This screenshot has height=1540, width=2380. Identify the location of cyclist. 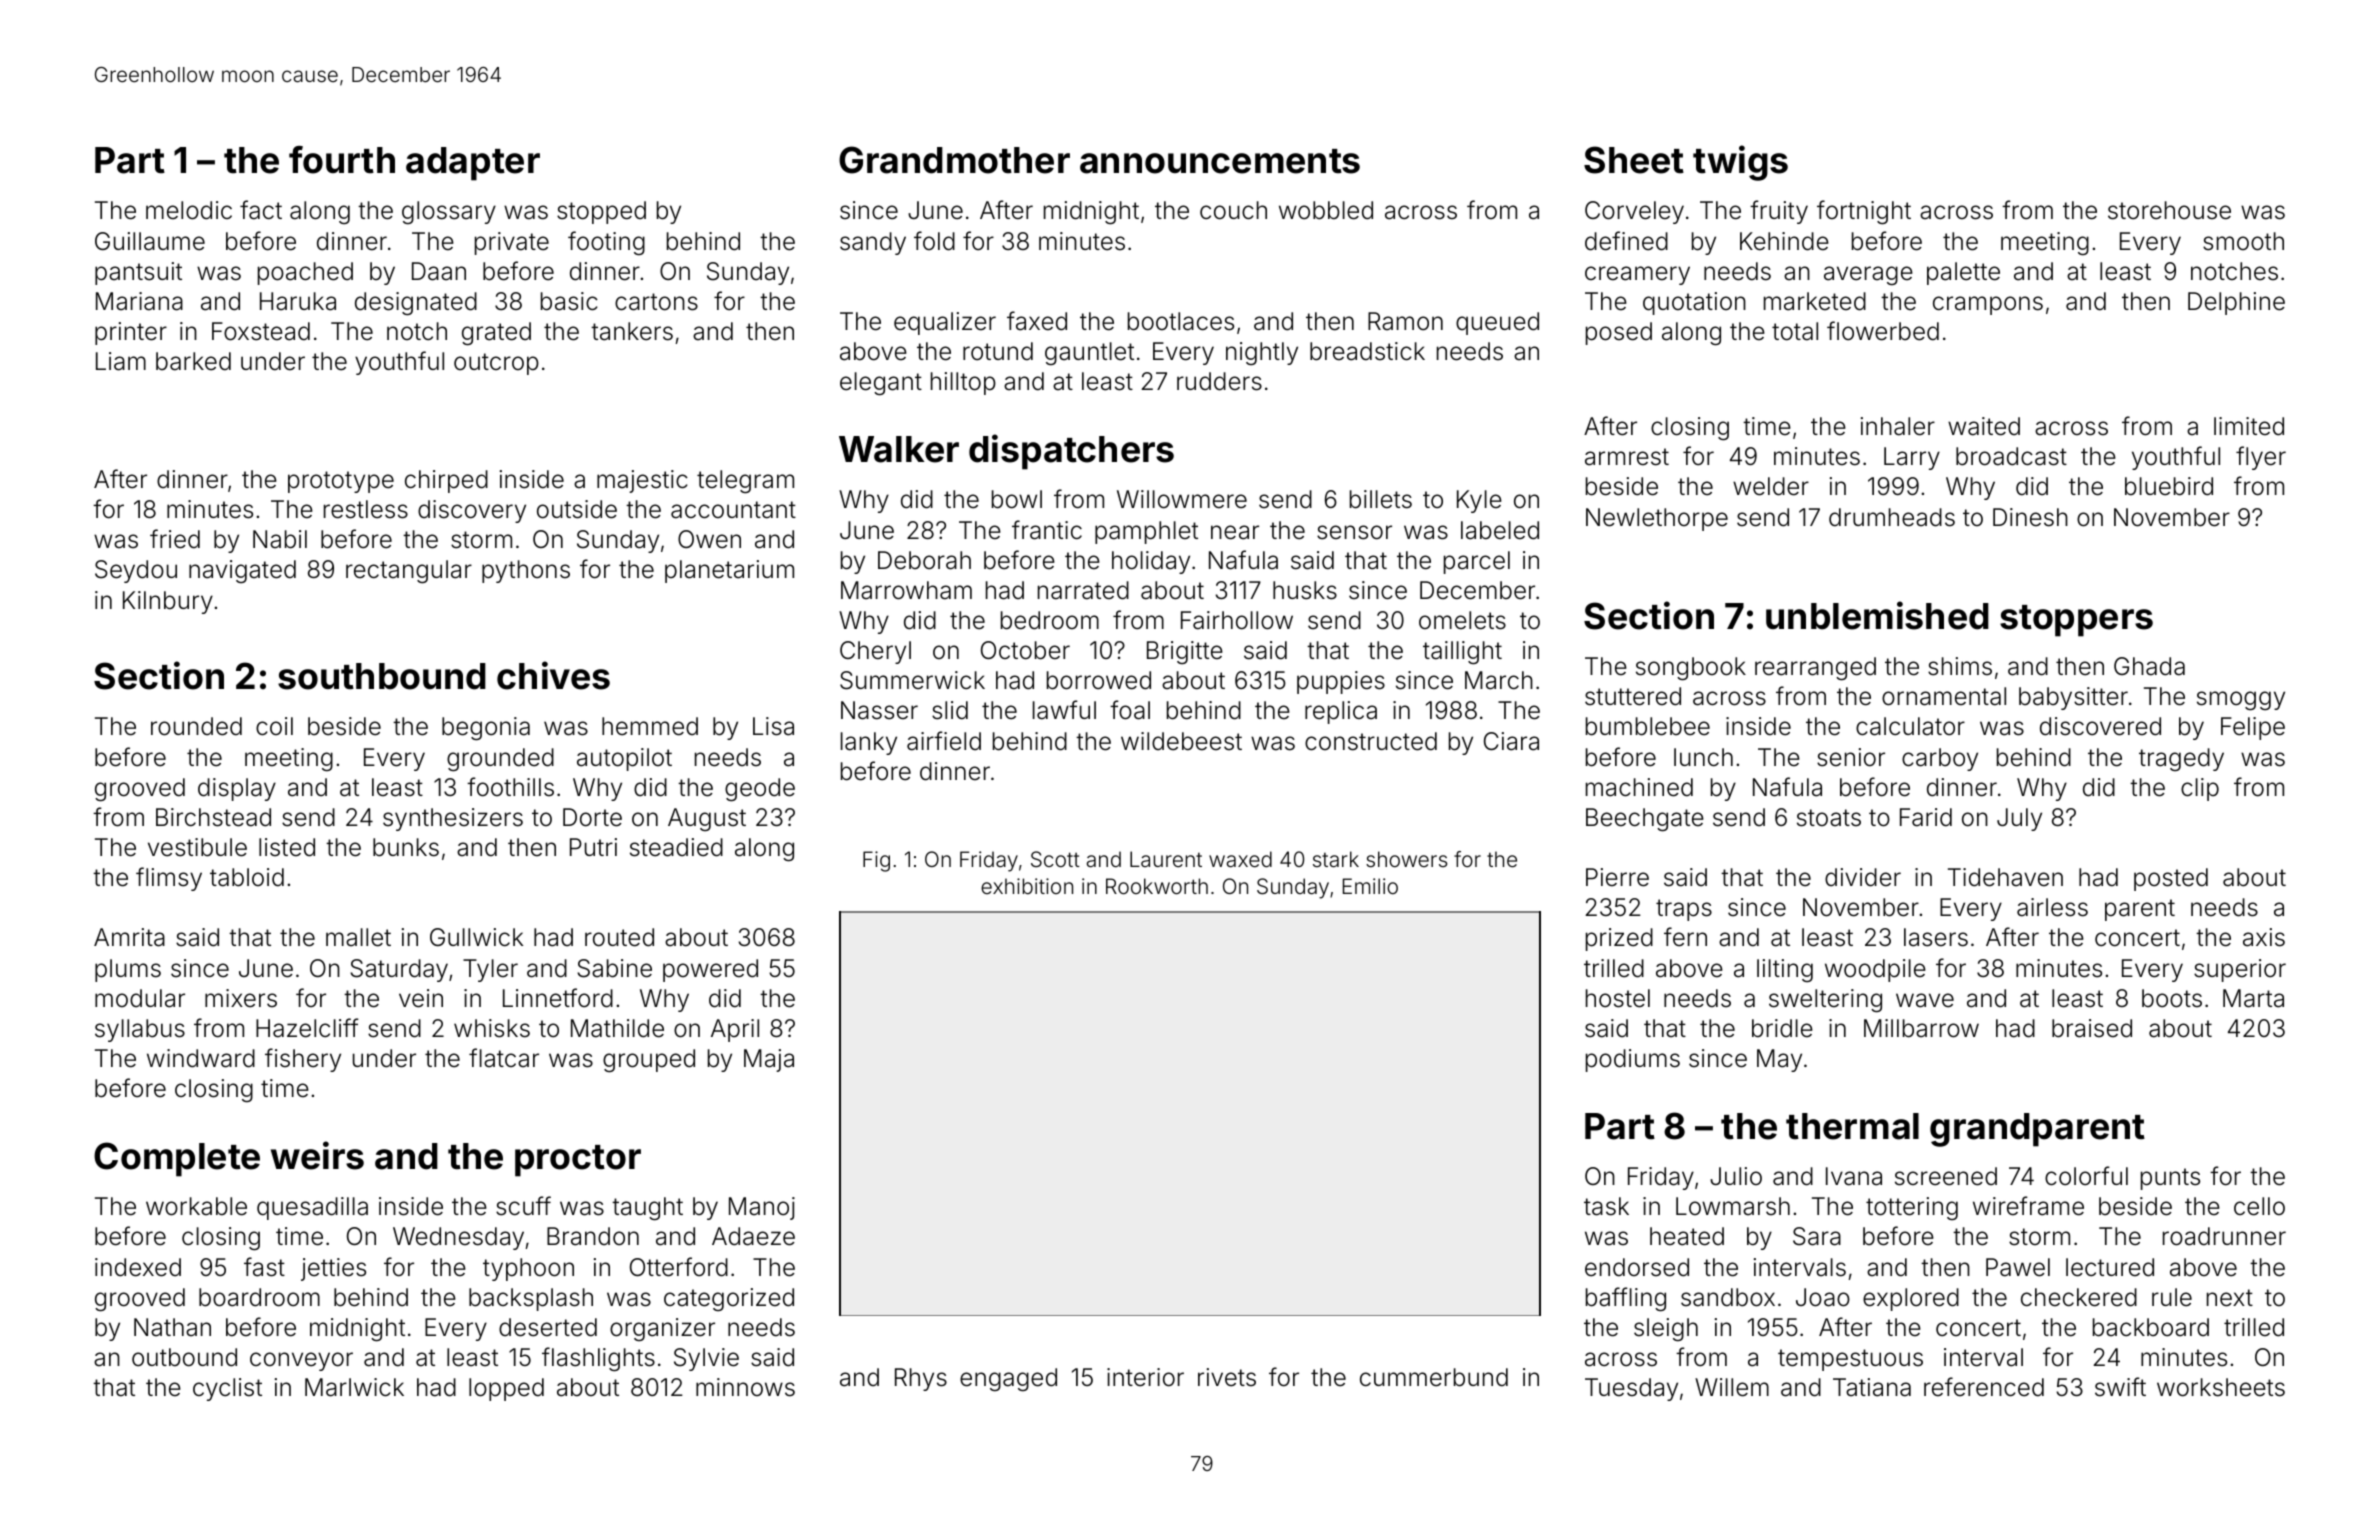
(227, 1389).
